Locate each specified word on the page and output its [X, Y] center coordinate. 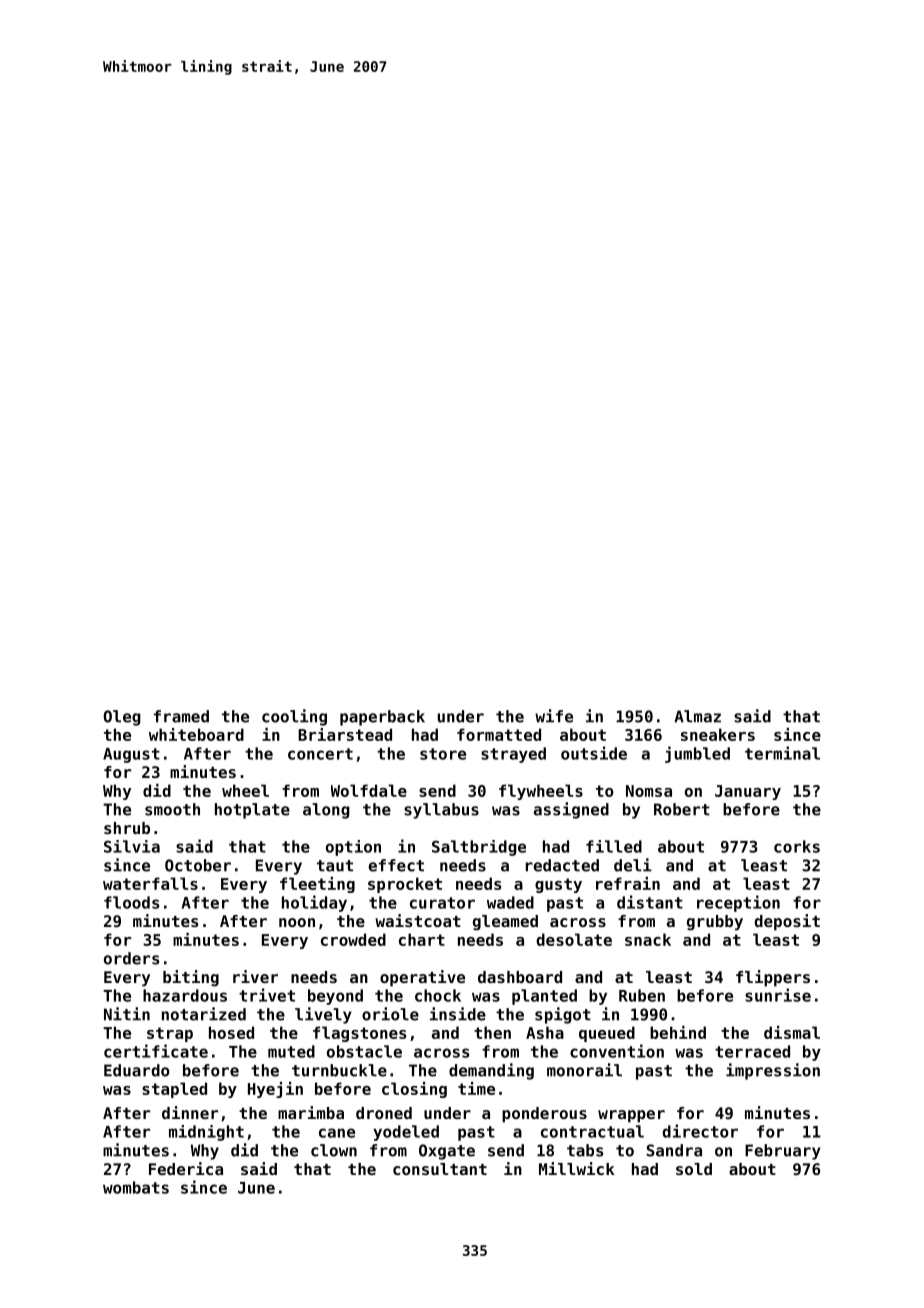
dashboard [520, 977]
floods [131, 902]
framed [181, 716]
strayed [513, 755]
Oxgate [447, 1152]
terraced [752, 1051]
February [783, 1152]
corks [797, 846]
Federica [186, 1168]
